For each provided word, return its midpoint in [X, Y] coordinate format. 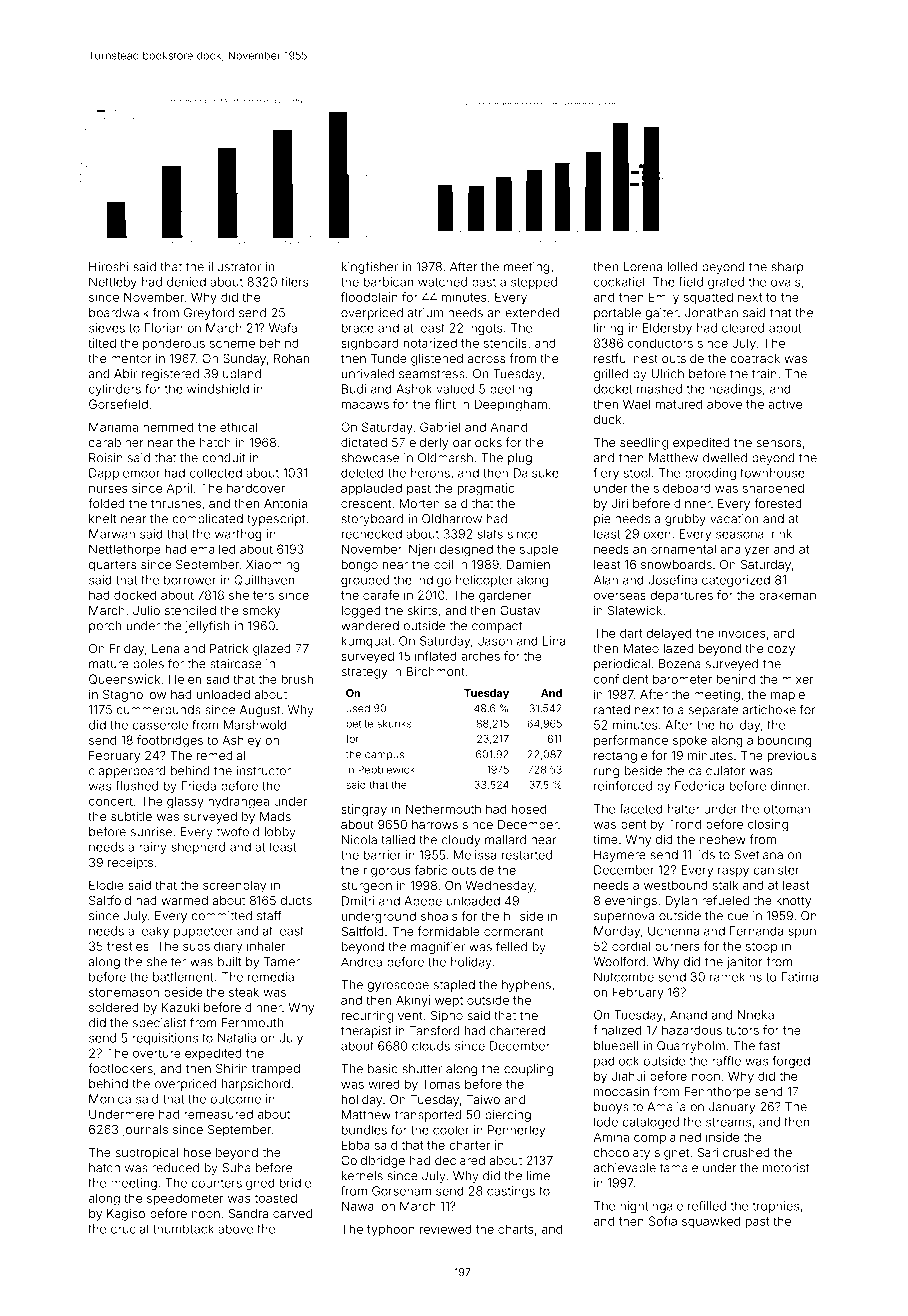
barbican [388, 282]
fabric [431, 870]
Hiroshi [108, 267]
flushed [137, 786]
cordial [631, 946]
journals [145, 1131]
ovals [786, 282]
